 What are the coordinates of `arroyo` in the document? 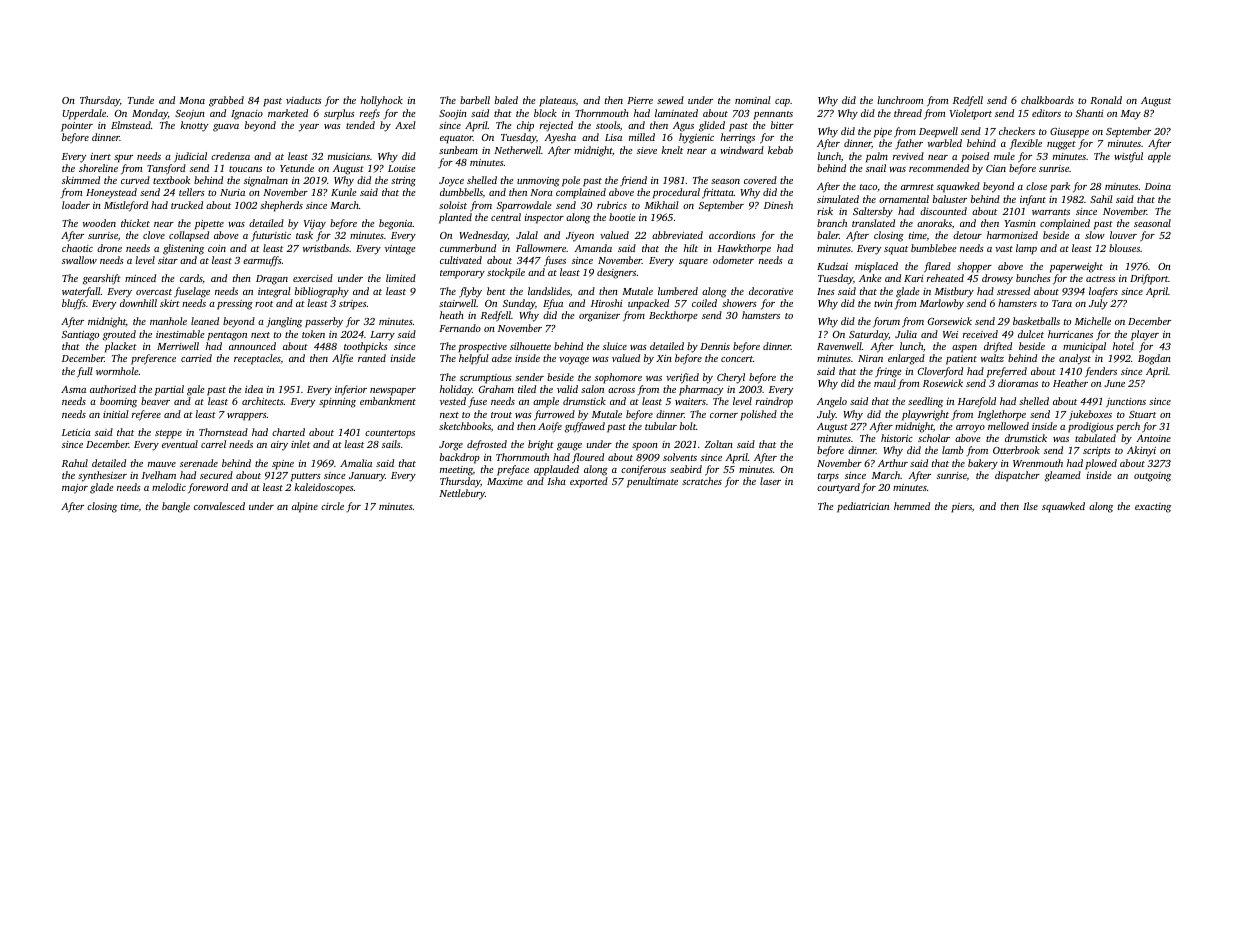 It's located at (970, 429).
